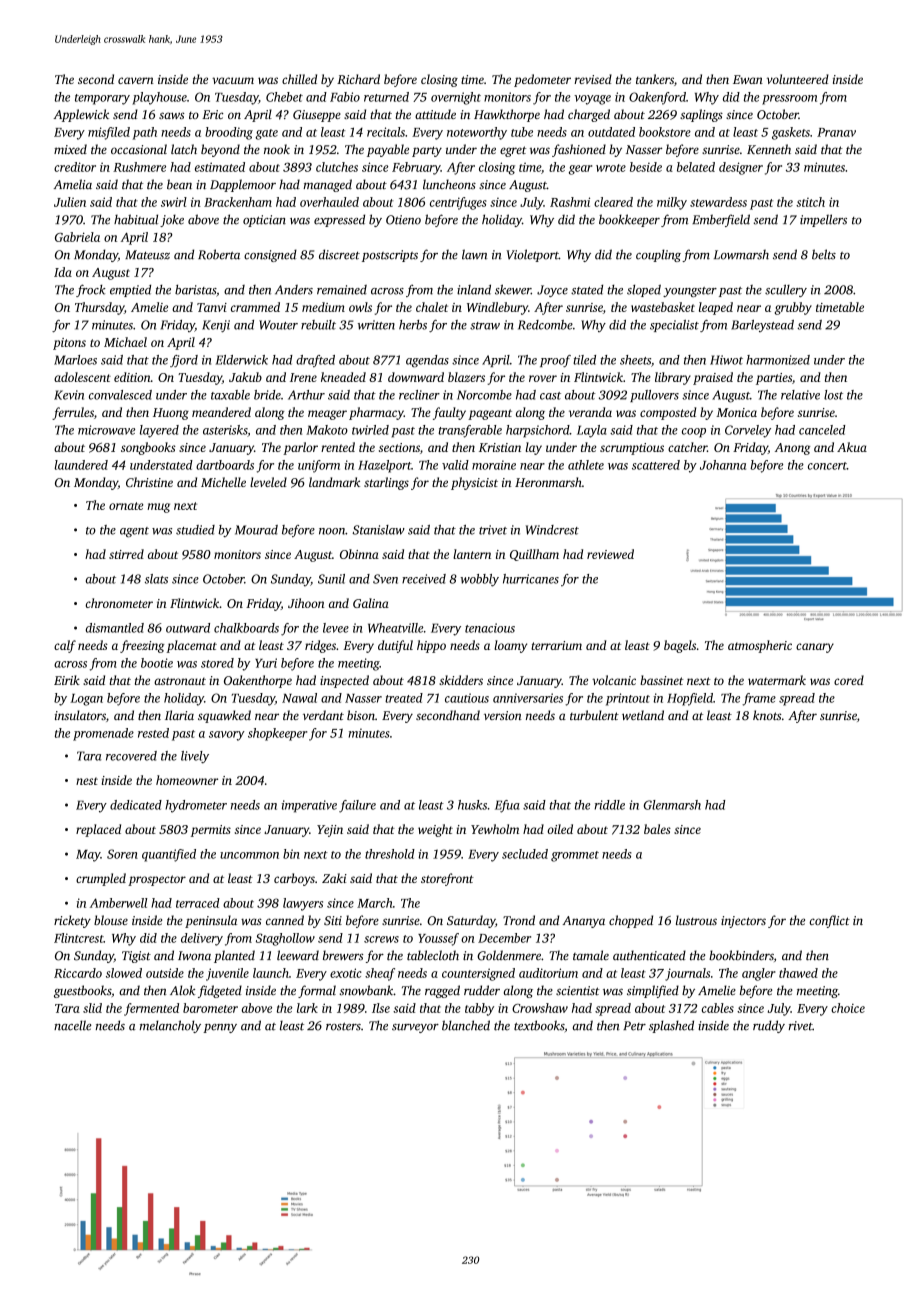 The image size is (924, 1314). I want to click on convalesced, so click(120, 395).
